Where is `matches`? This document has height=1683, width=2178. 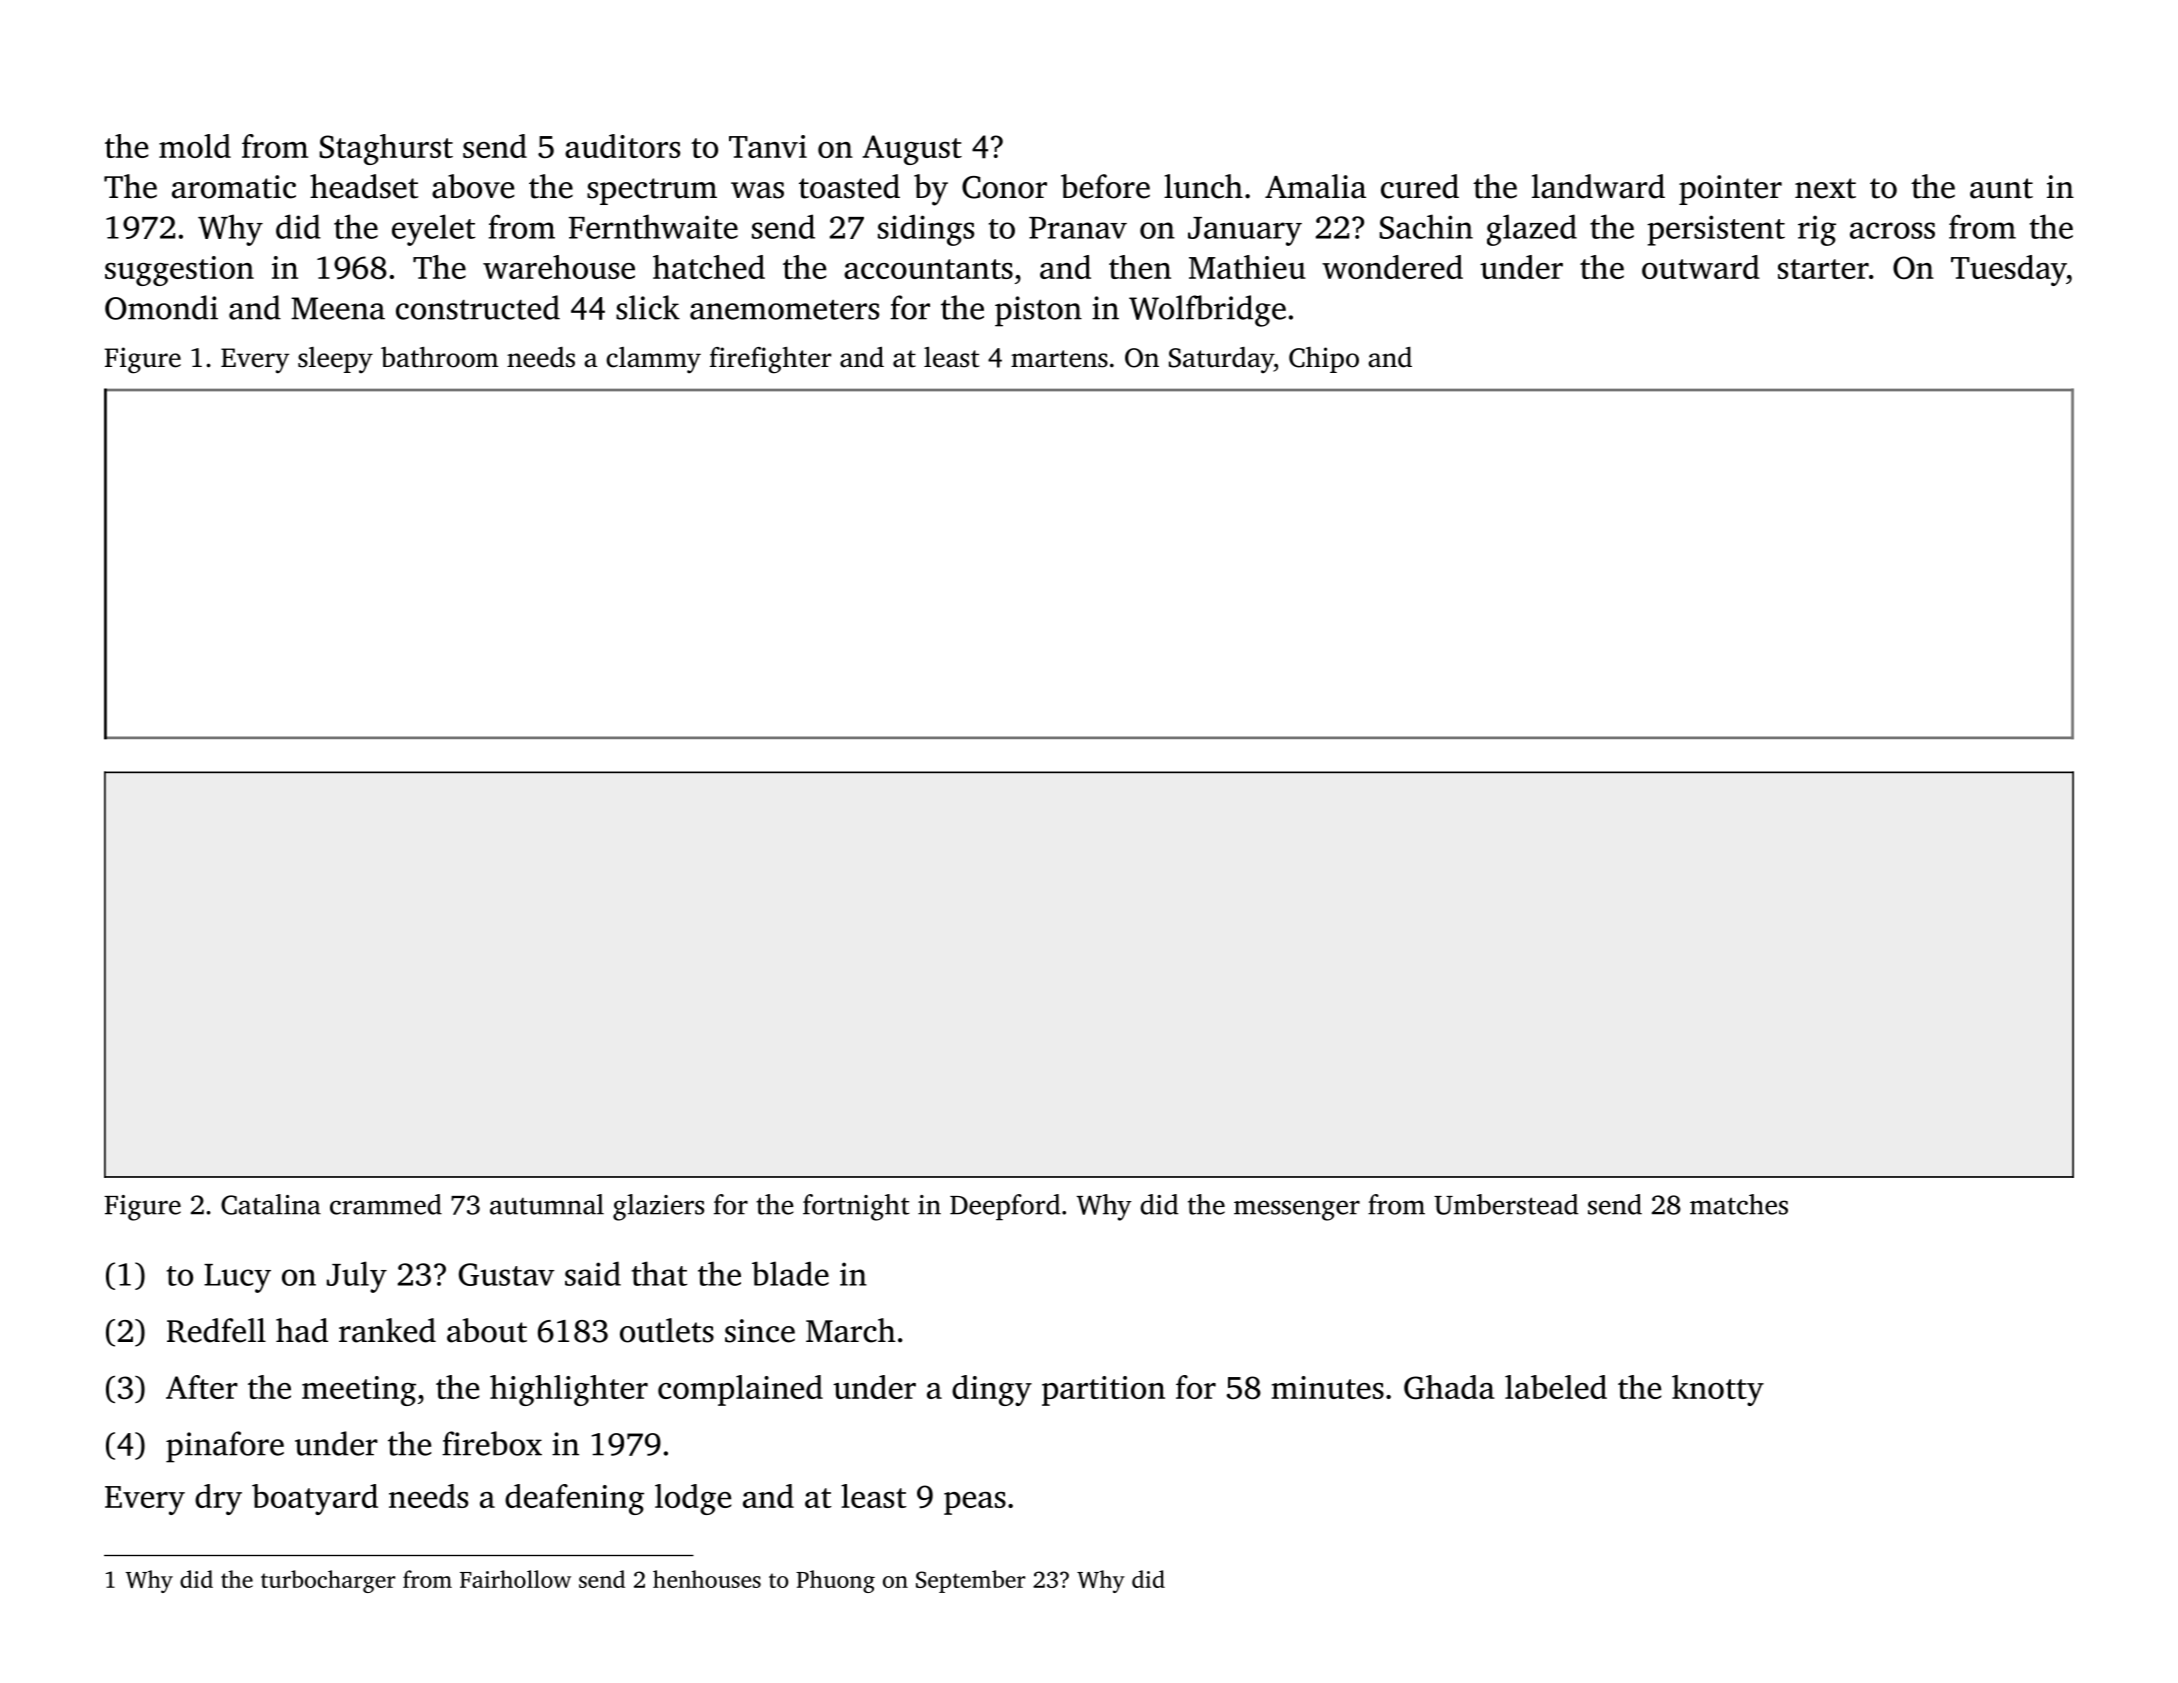 matches is located at coordinates (1739, 1204).
